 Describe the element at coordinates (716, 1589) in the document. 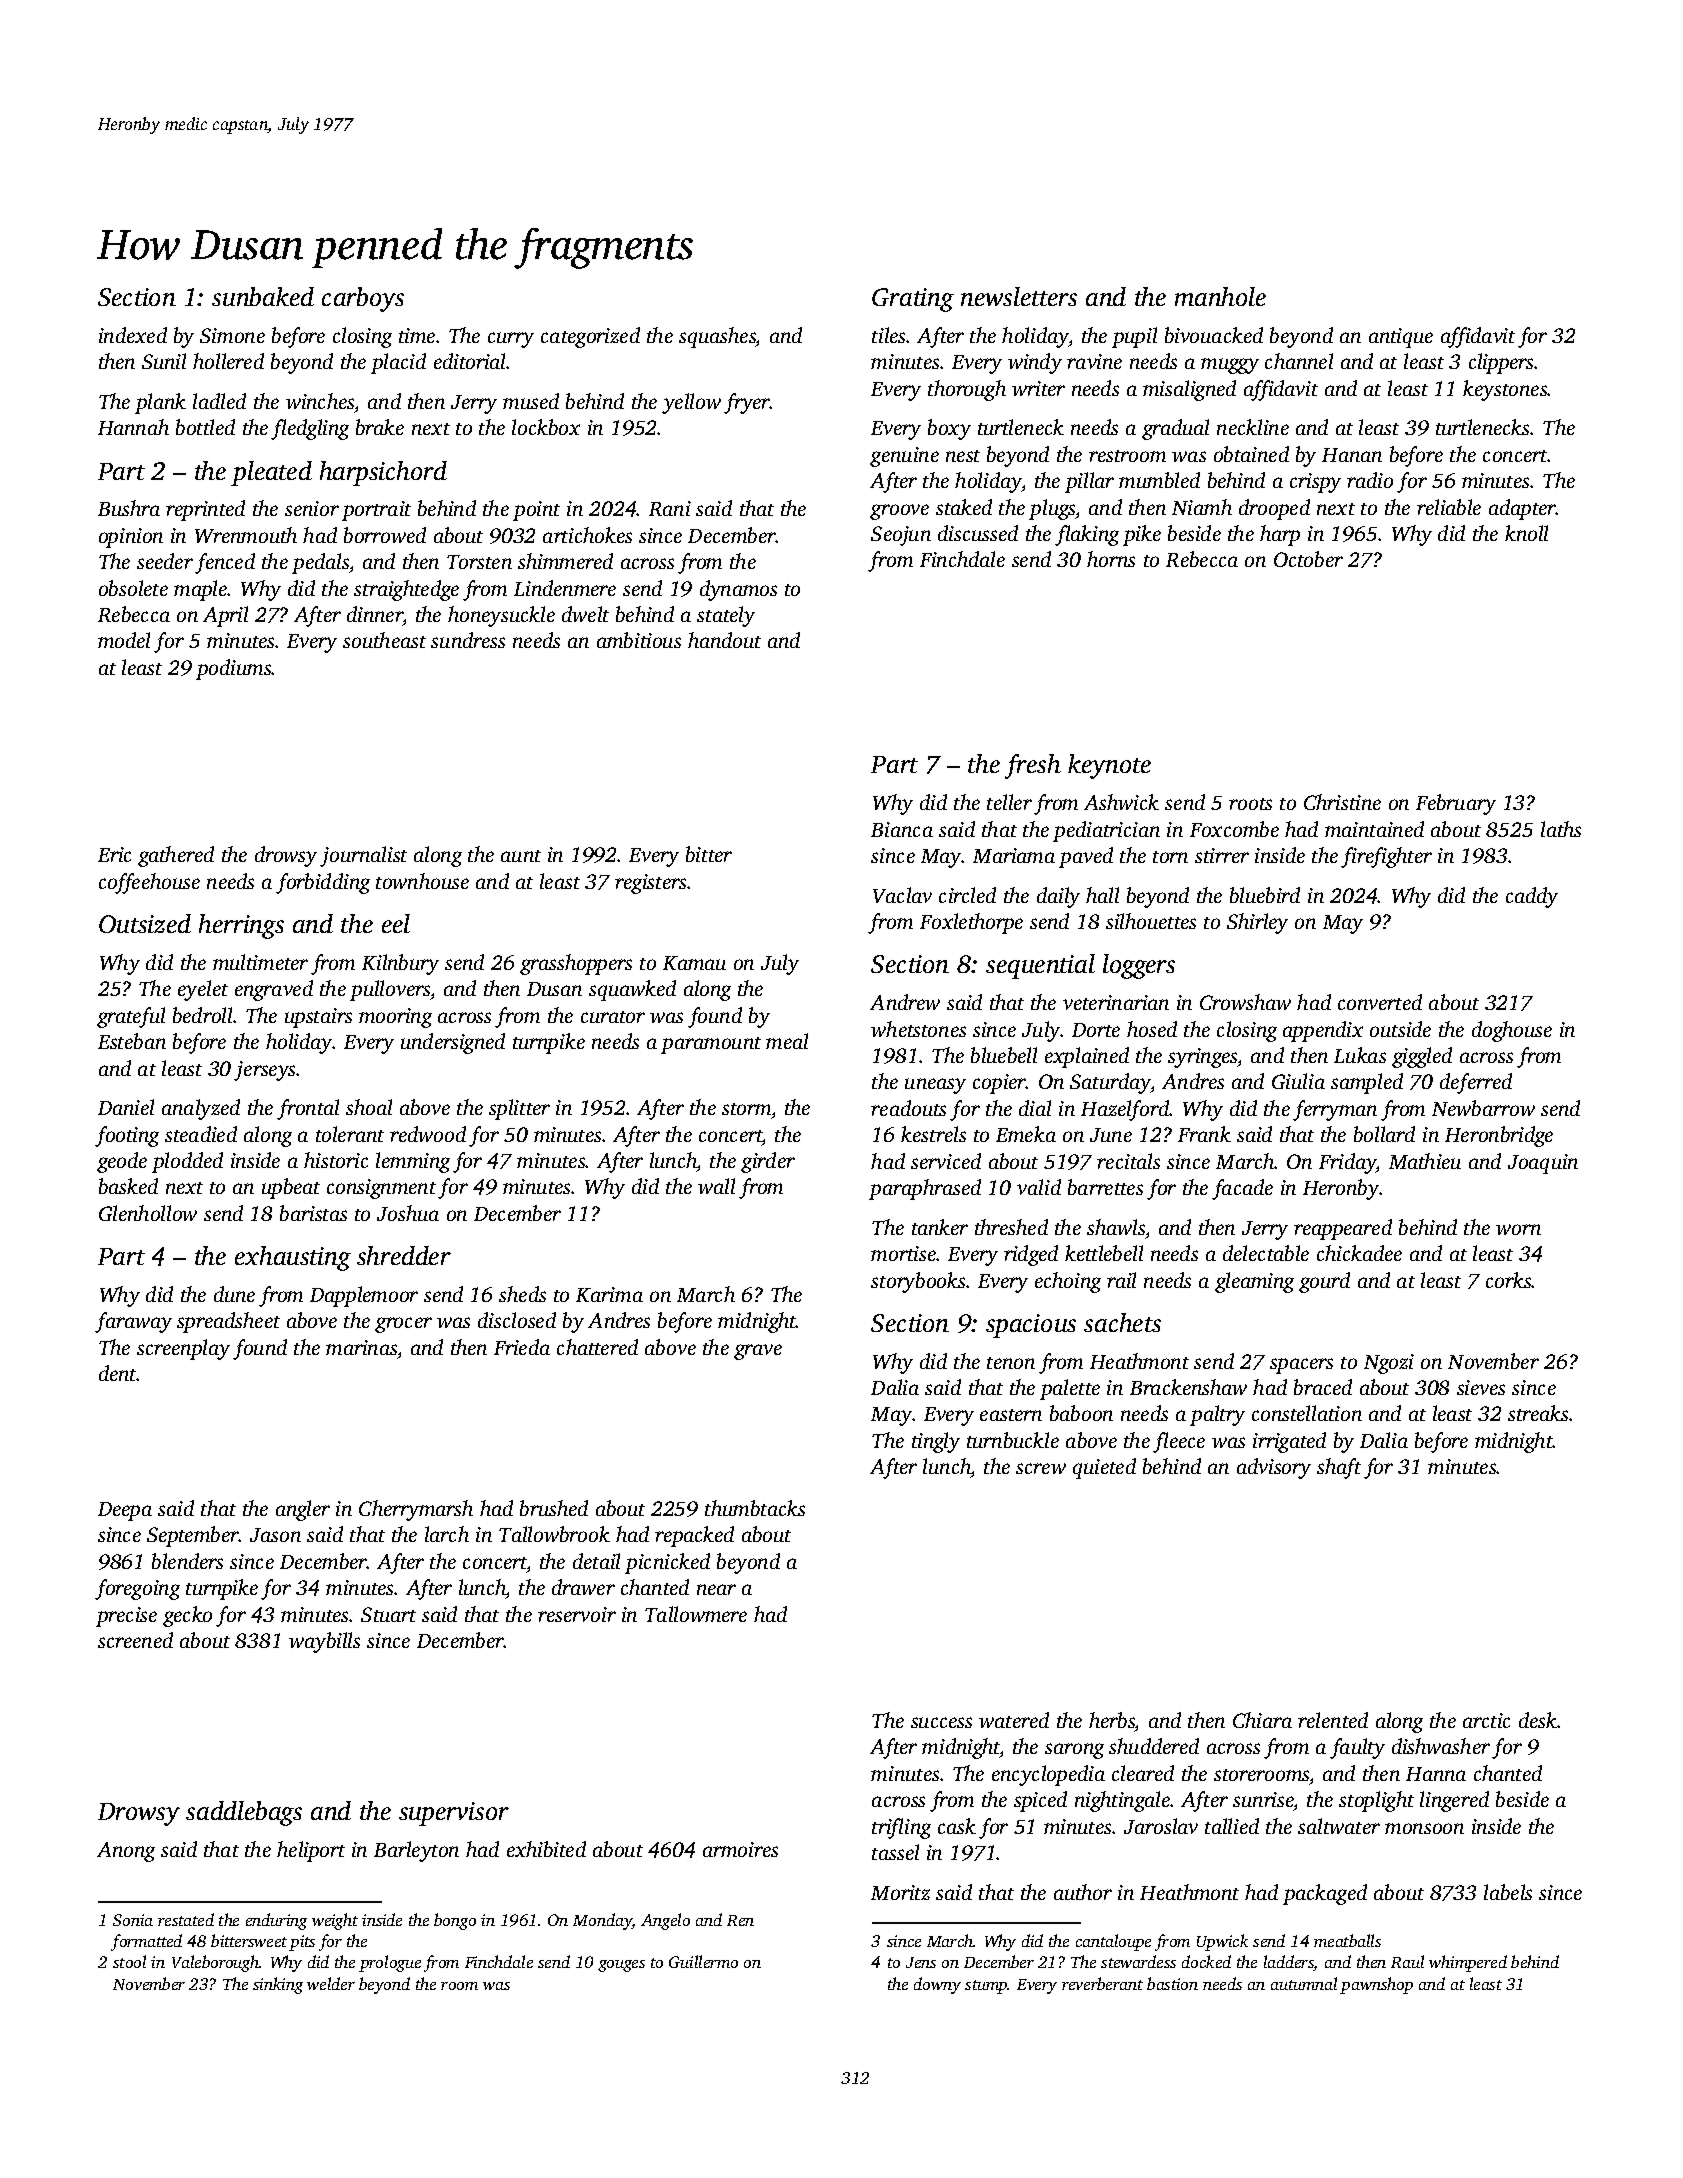

I see `near` at that location.
